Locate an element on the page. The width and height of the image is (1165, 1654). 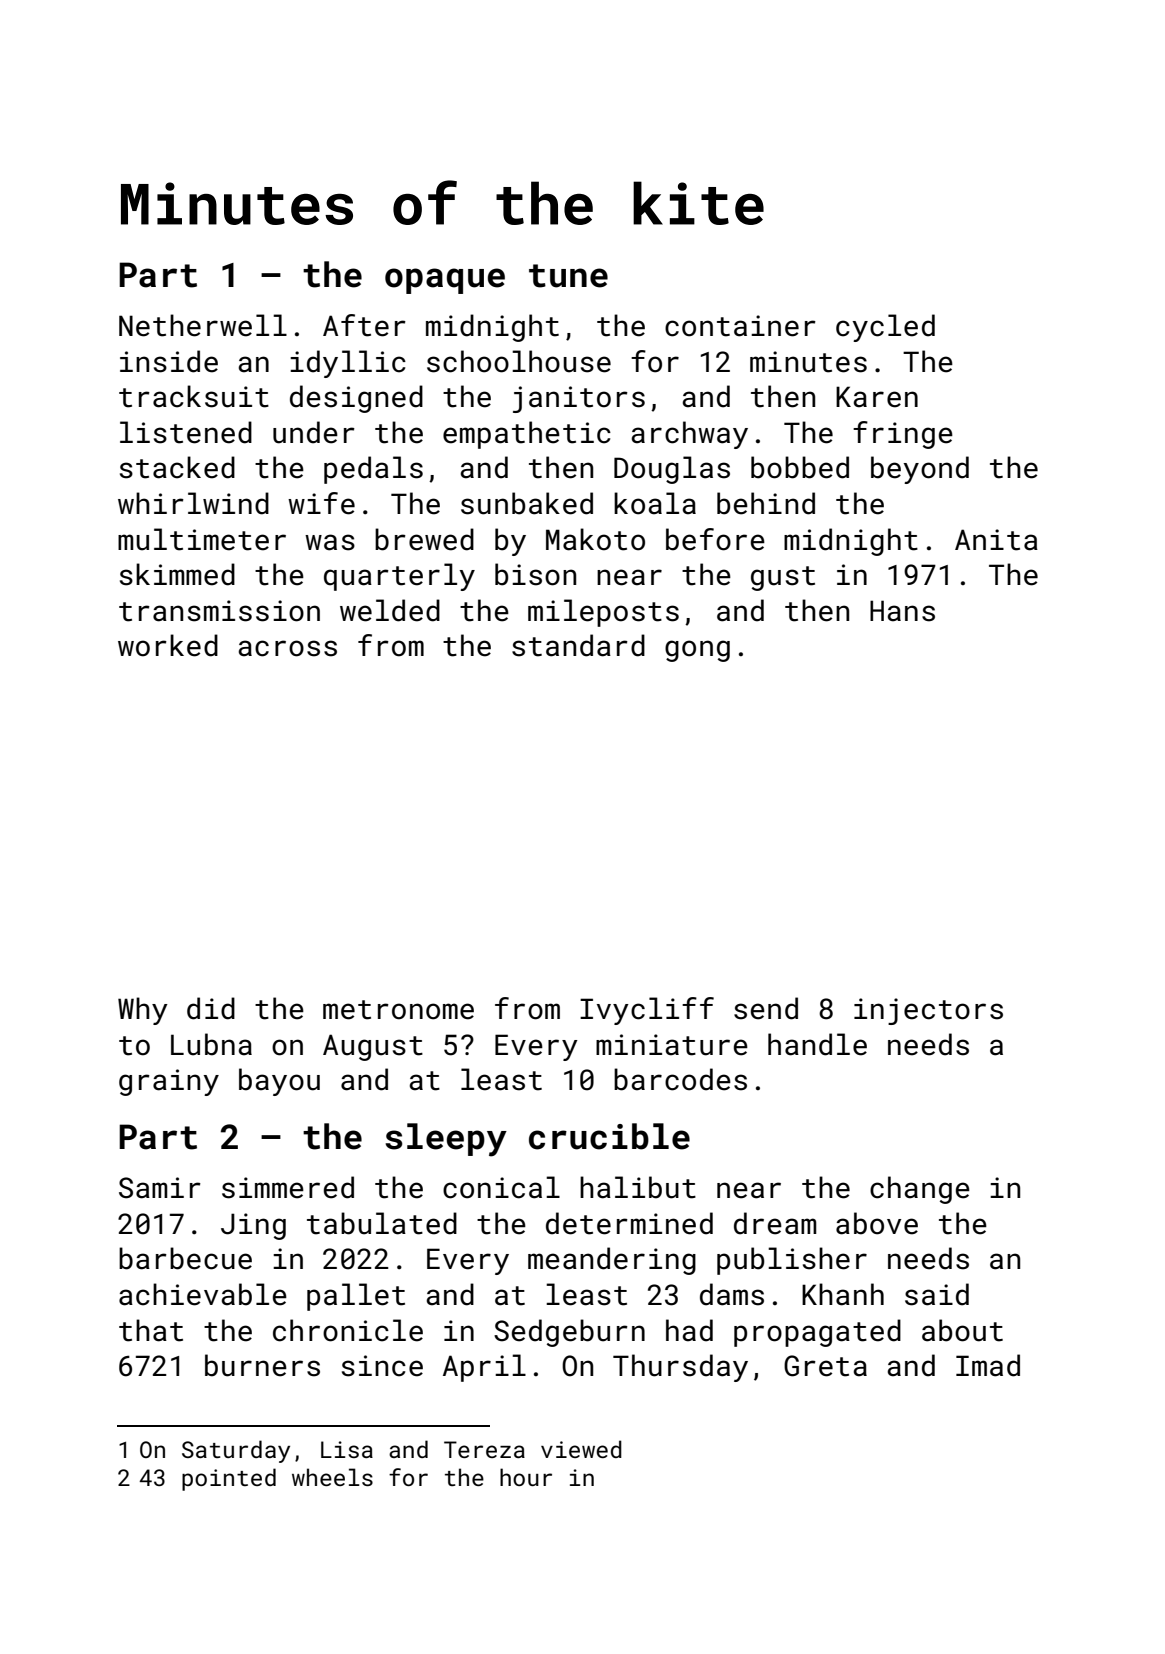
before is located at coordinates (715, 539).
